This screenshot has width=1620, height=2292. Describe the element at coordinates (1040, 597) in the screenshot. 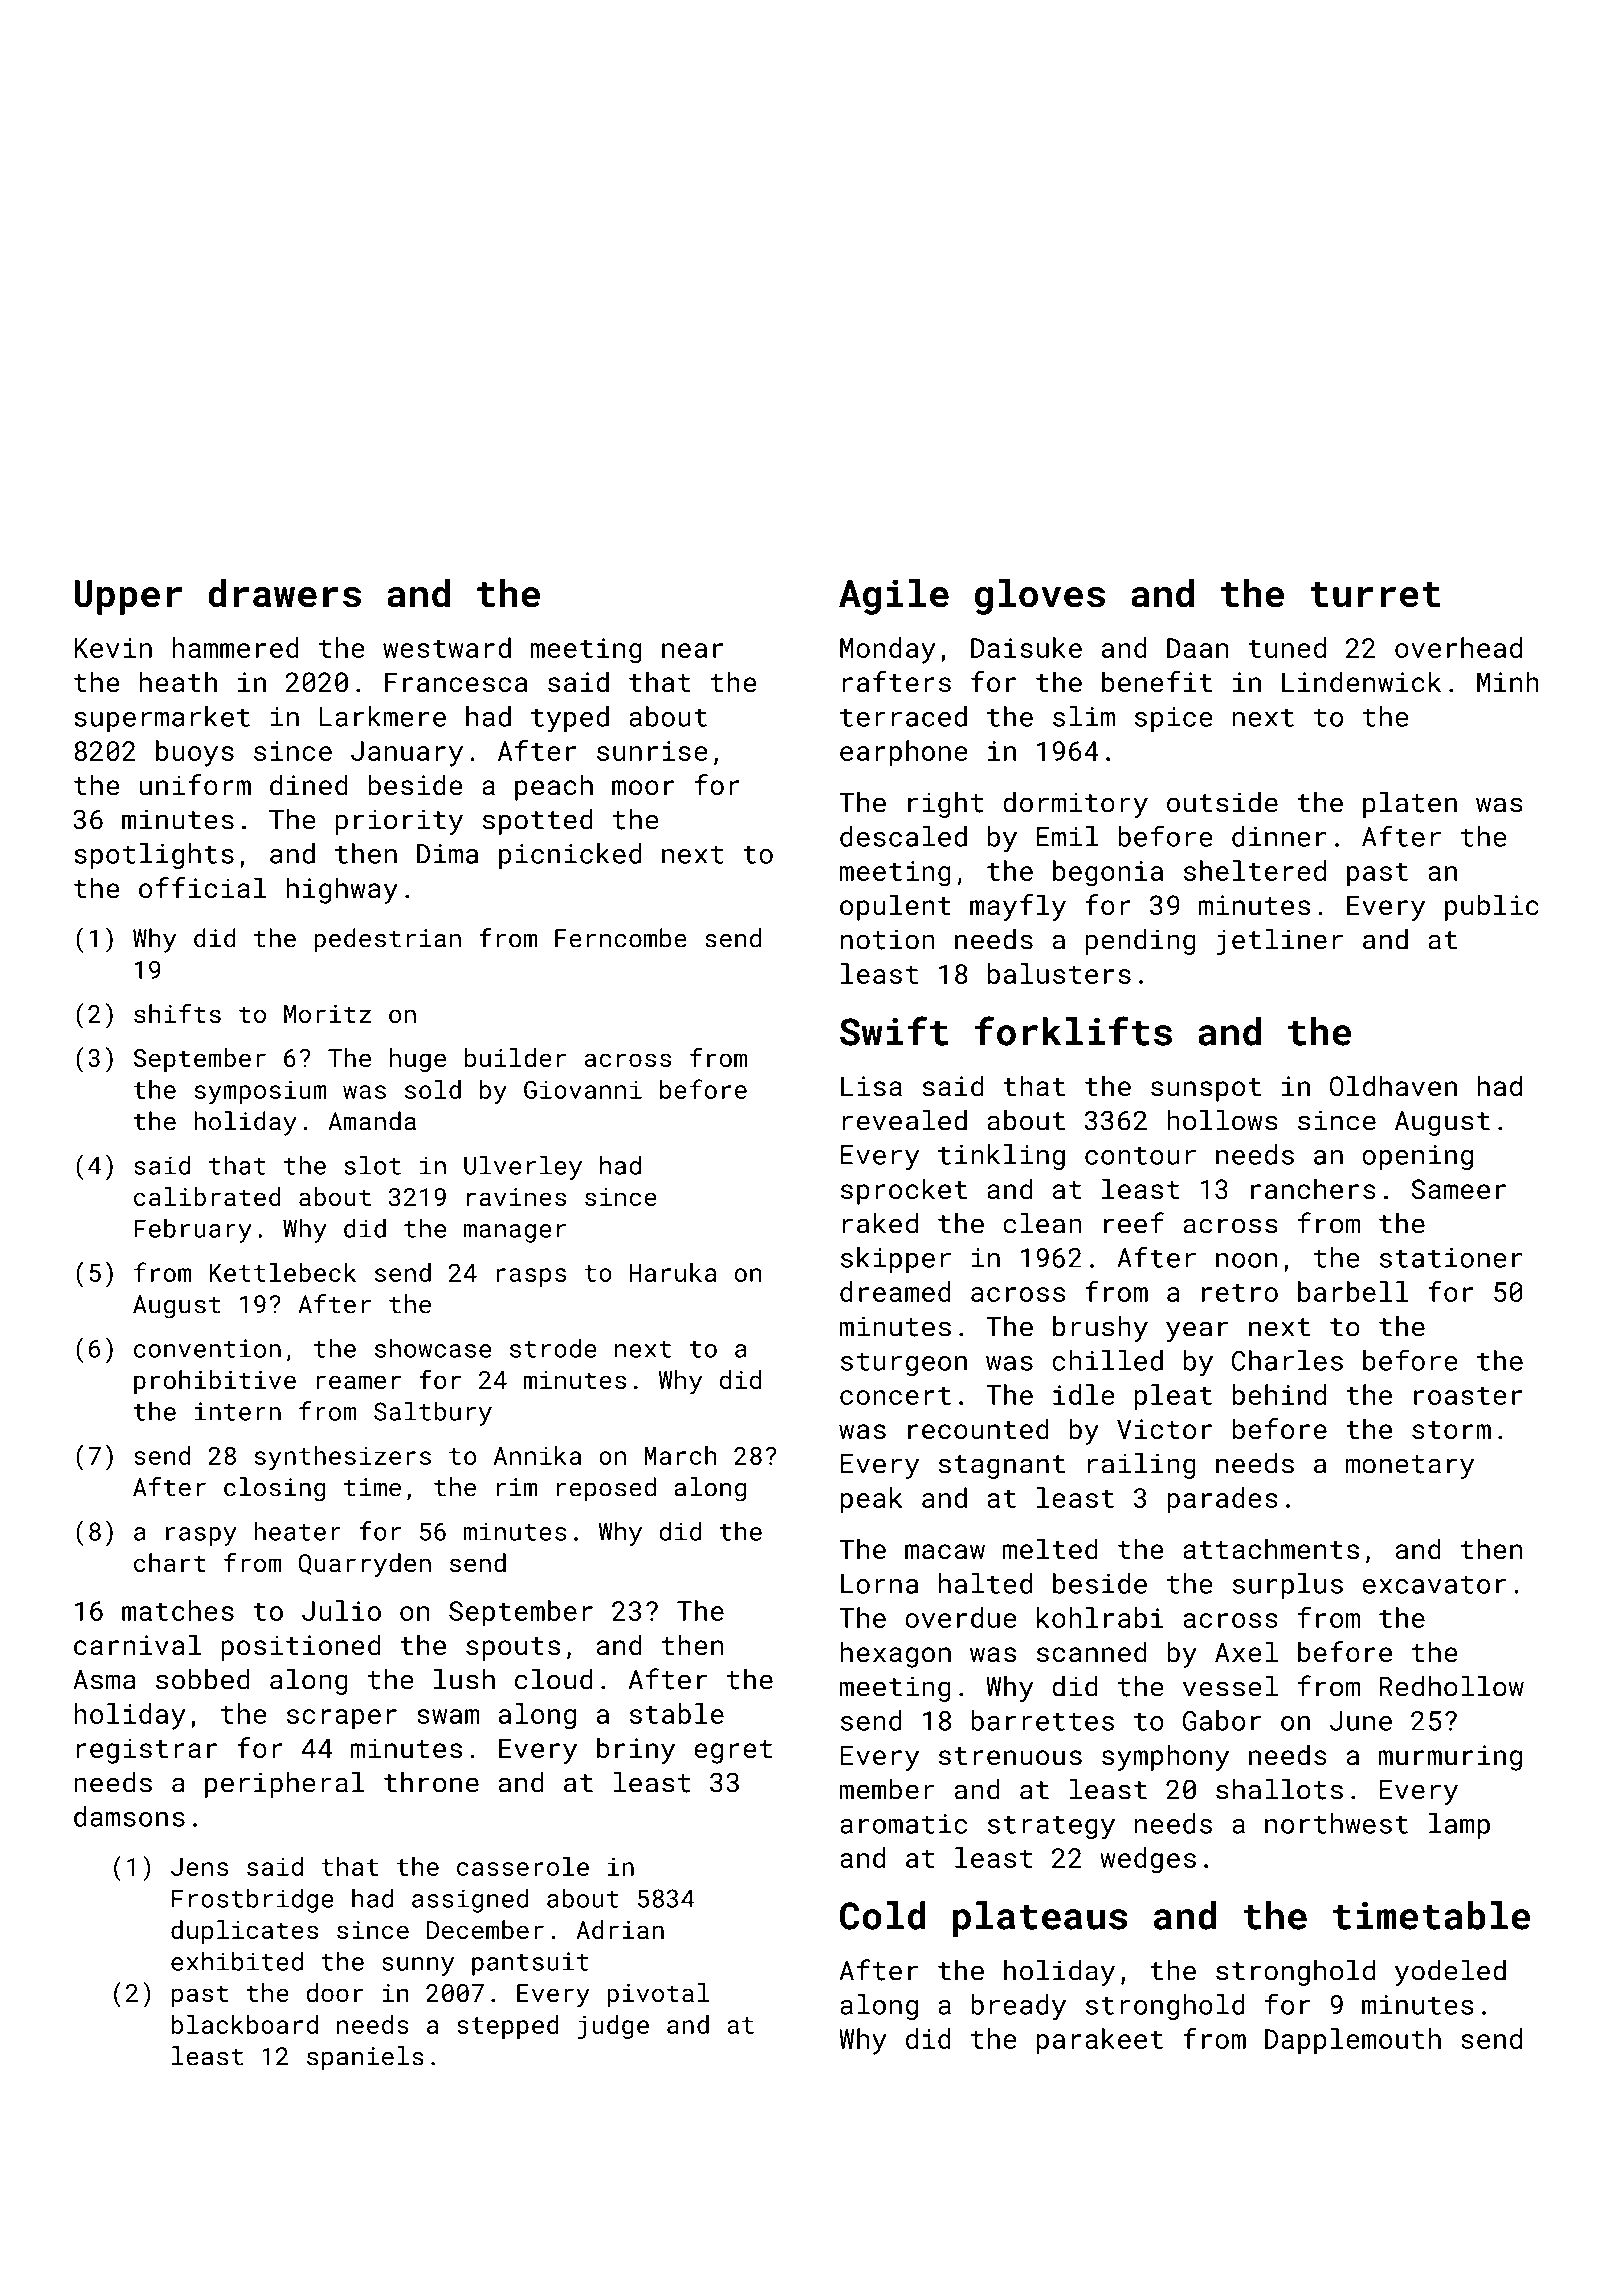

I see `gloves` at that location.
